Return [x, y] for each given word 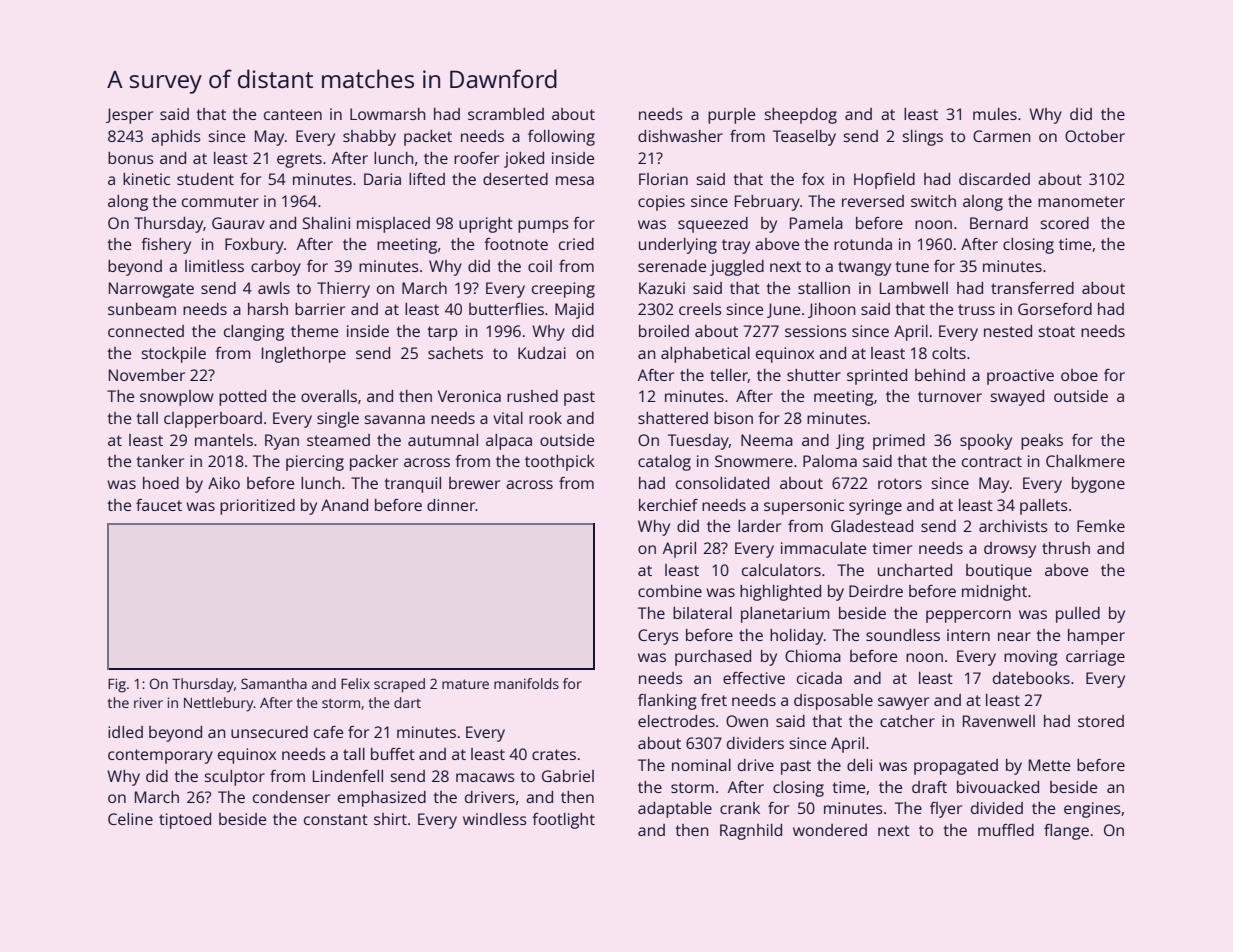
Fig [117, 685]
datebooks [1031, 678]
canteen [293, 114]
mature [465, 684]
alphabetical [705, 355]
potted [242, 398]
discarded [994, 179]
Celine [130, 819]
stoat [1057, 331]
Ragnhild [751, 832]
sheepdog [801, 116]
